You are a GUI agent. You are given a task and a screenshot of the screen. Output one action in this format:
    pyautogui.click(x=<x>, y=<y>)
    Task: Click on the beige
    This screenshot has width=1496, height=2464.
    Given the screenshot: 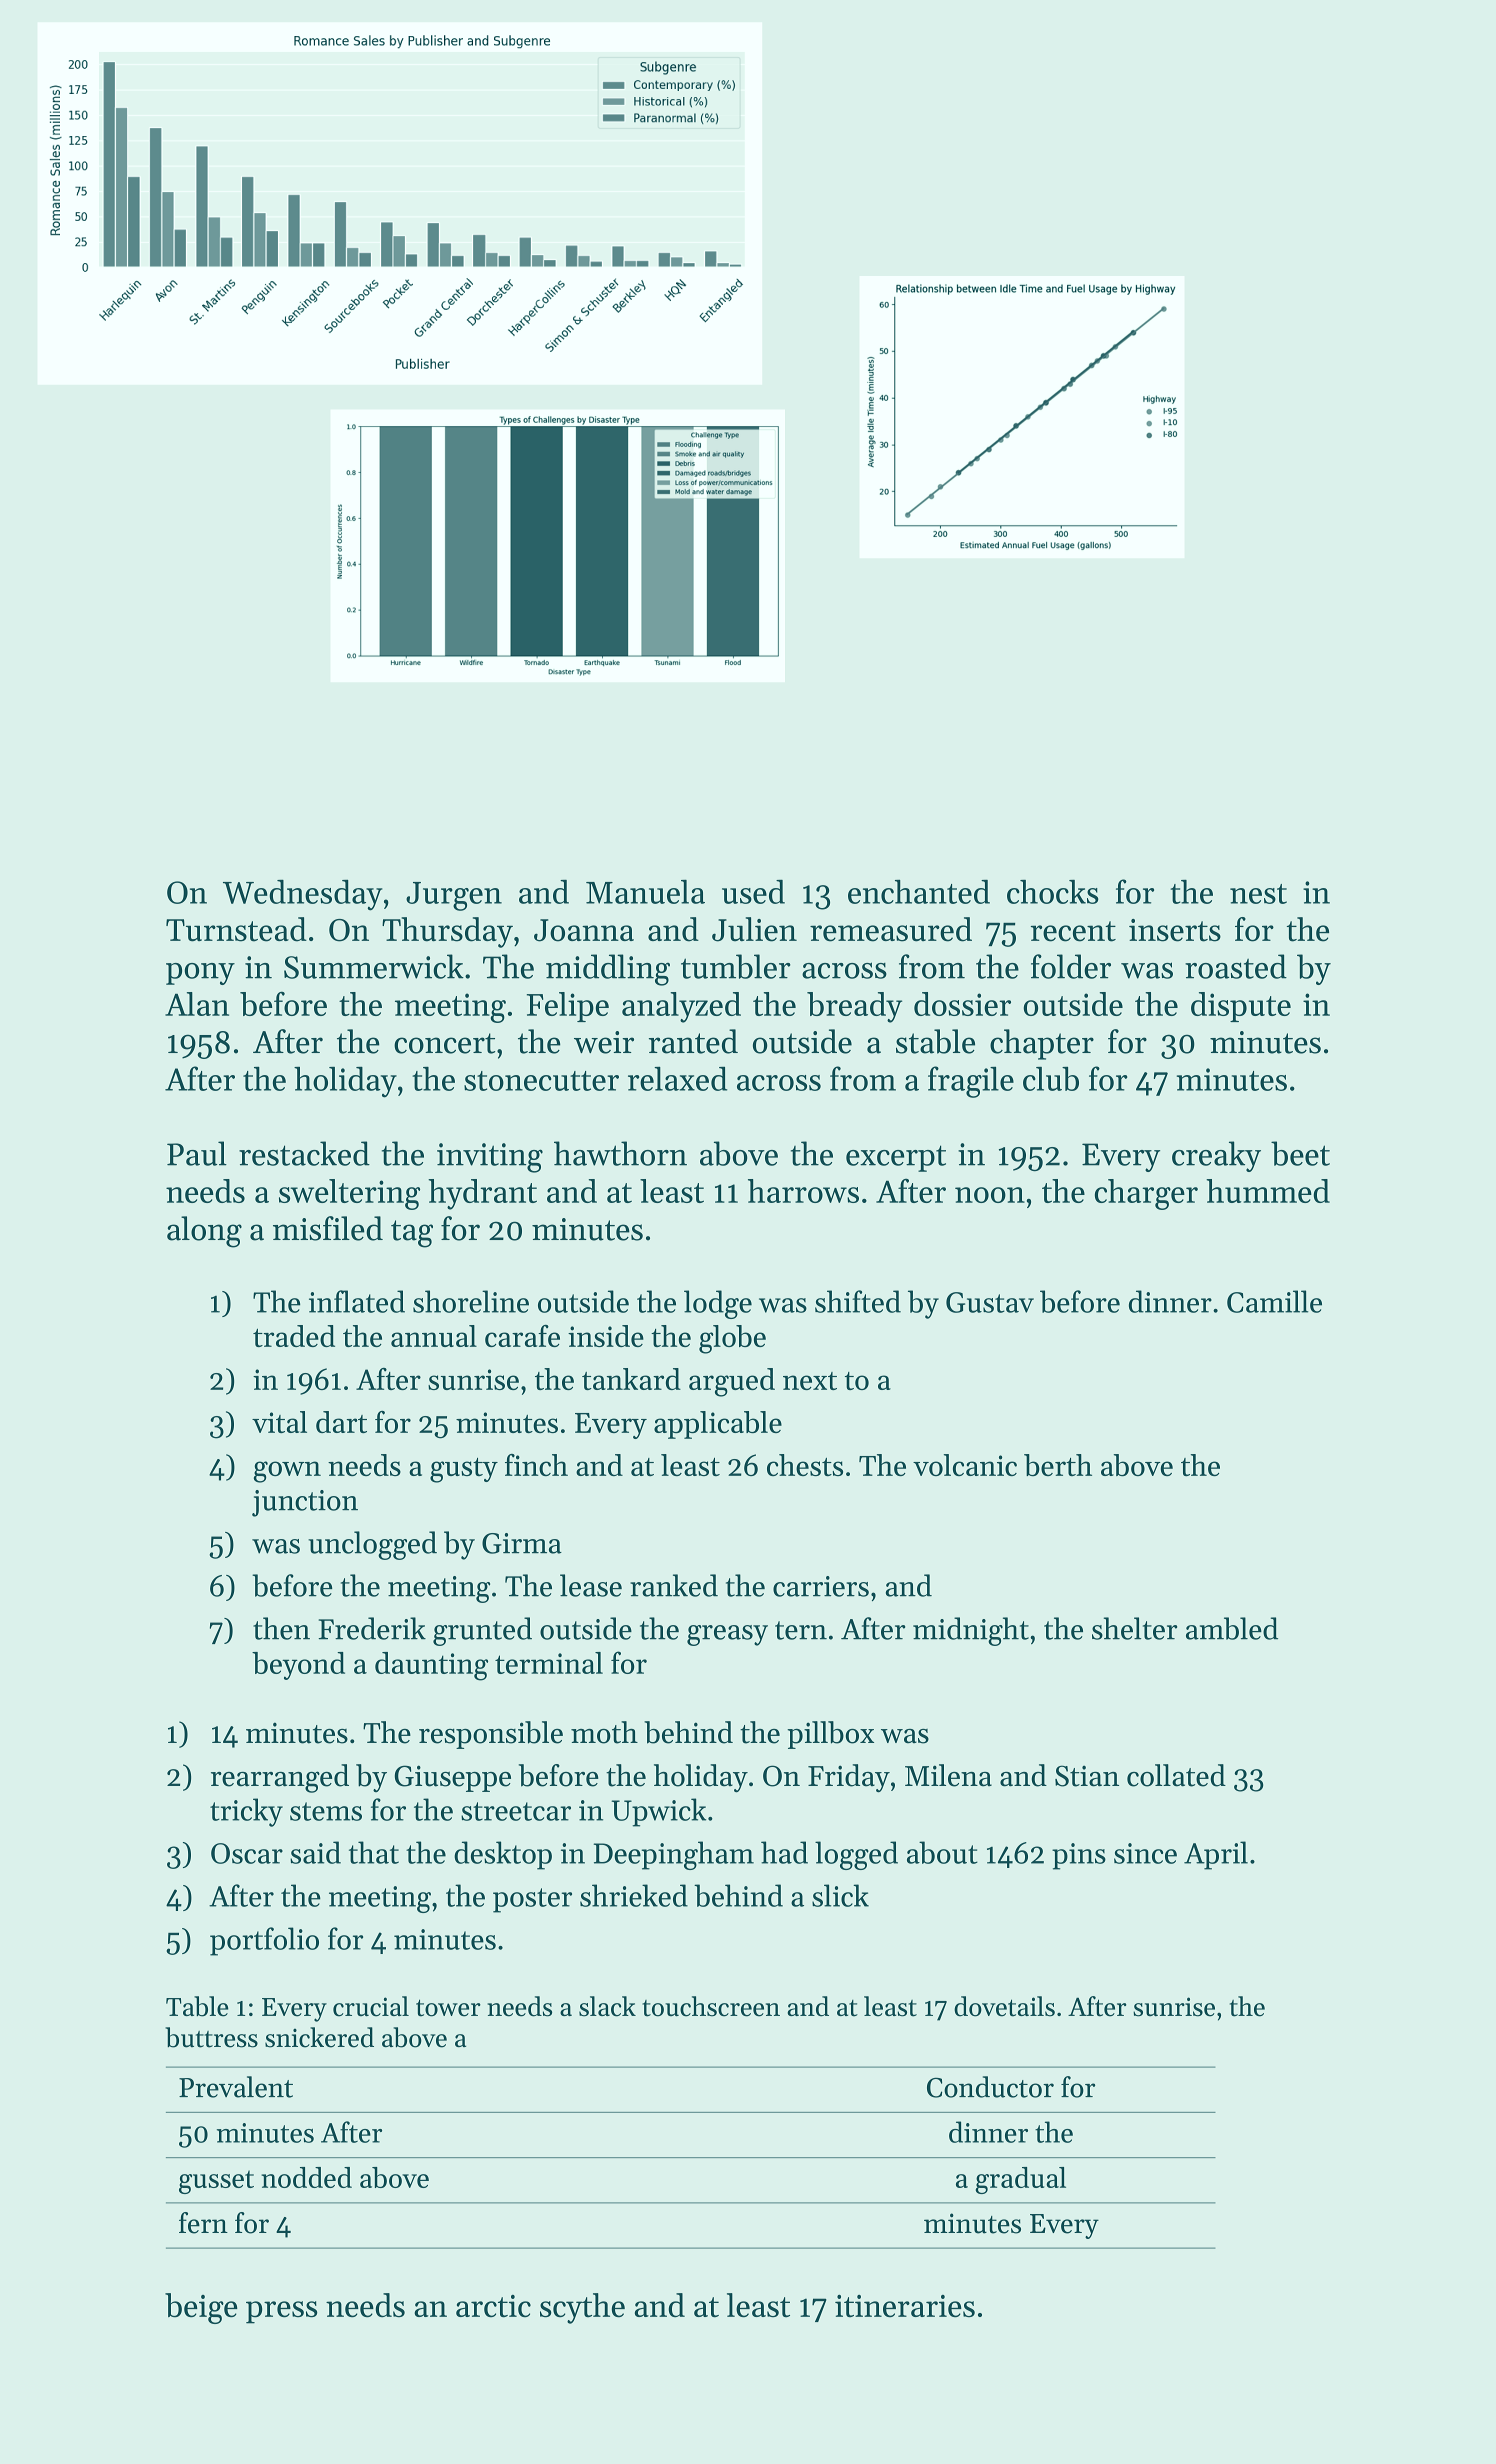 What is the action you would take?
    pyautogui.click(x=201, y=2308)
